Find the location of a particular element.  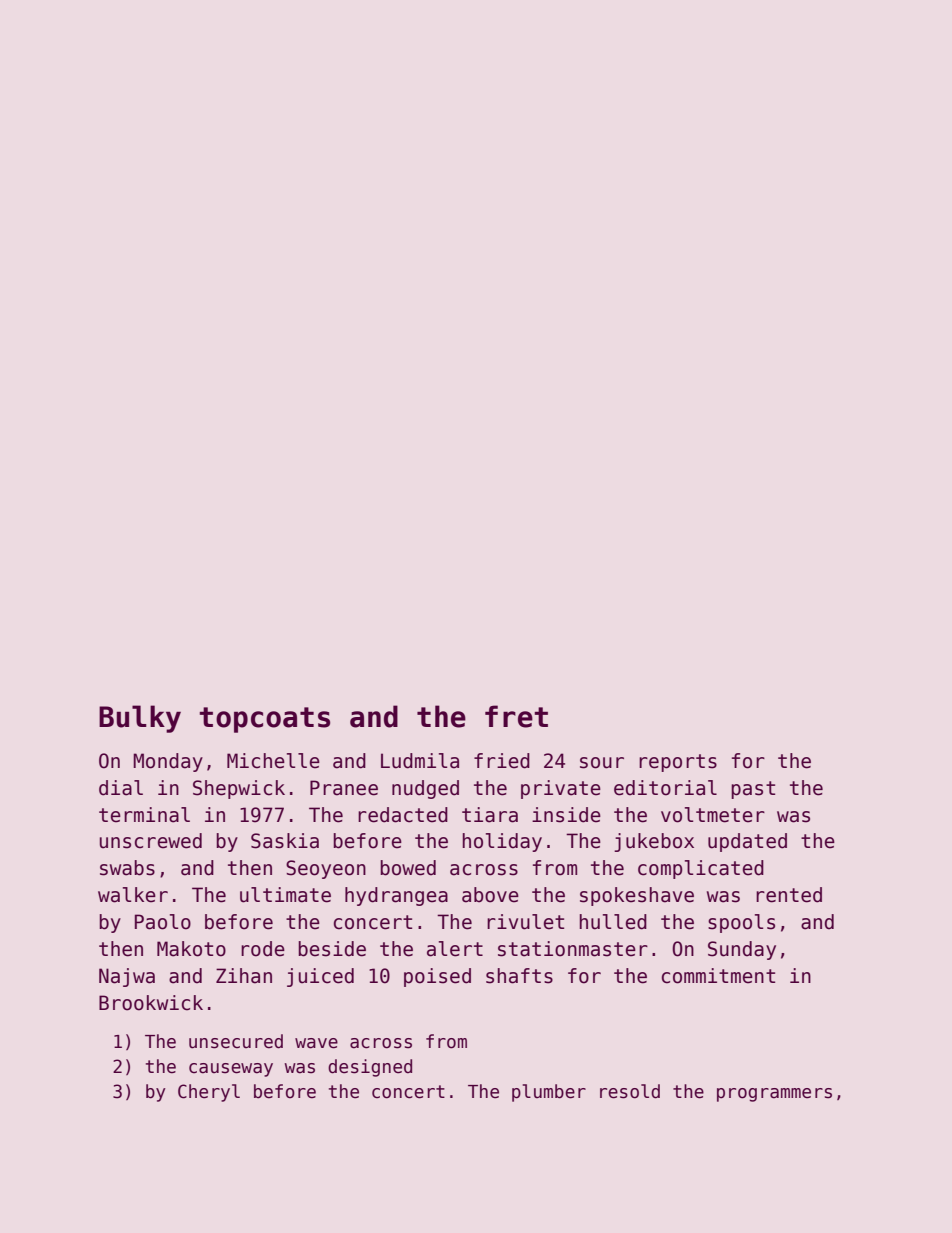

rented is located at coordinates (789, 895).
